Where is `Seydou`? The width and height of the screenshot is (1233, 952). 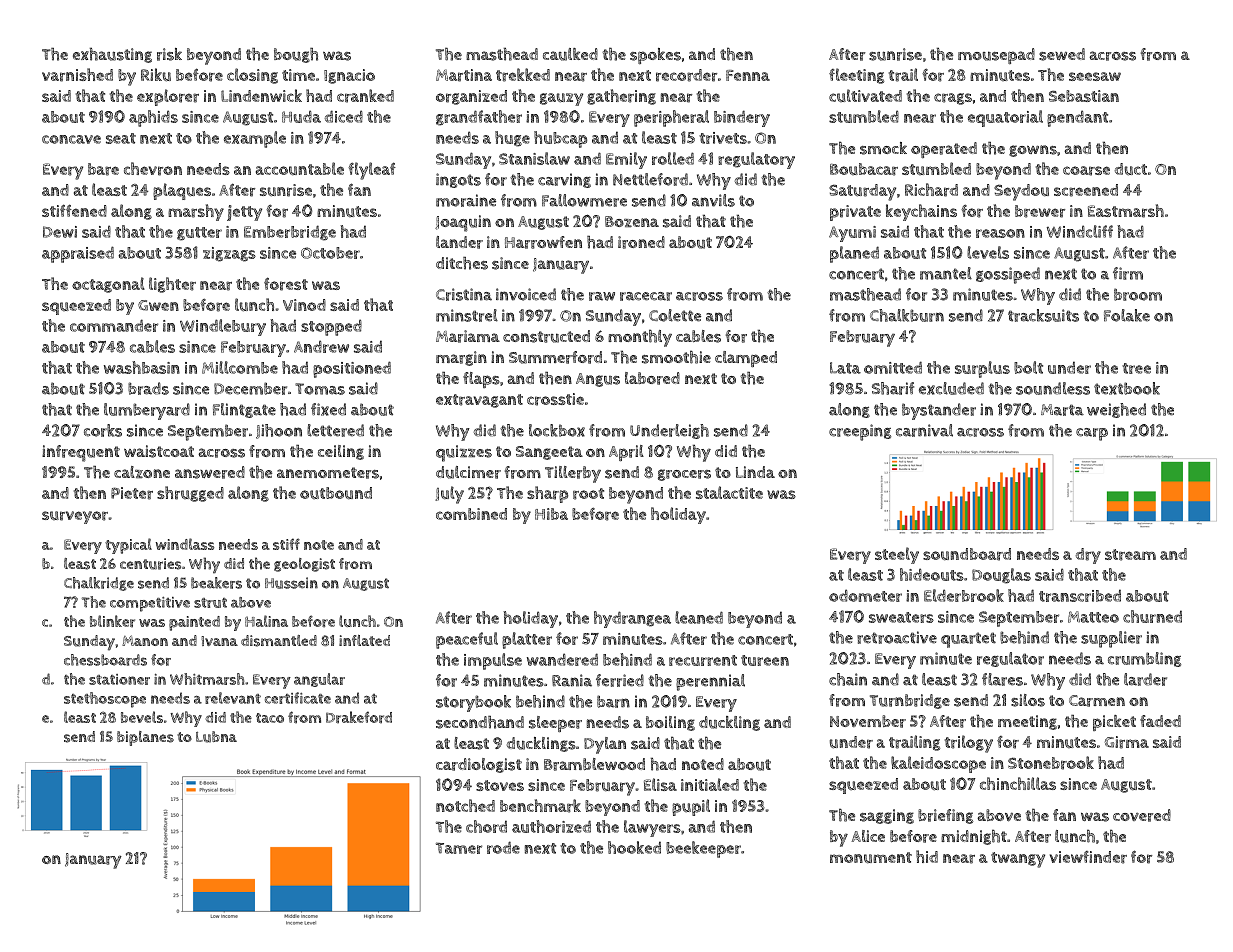
Seydou is located at coordinates (1021, 192).
